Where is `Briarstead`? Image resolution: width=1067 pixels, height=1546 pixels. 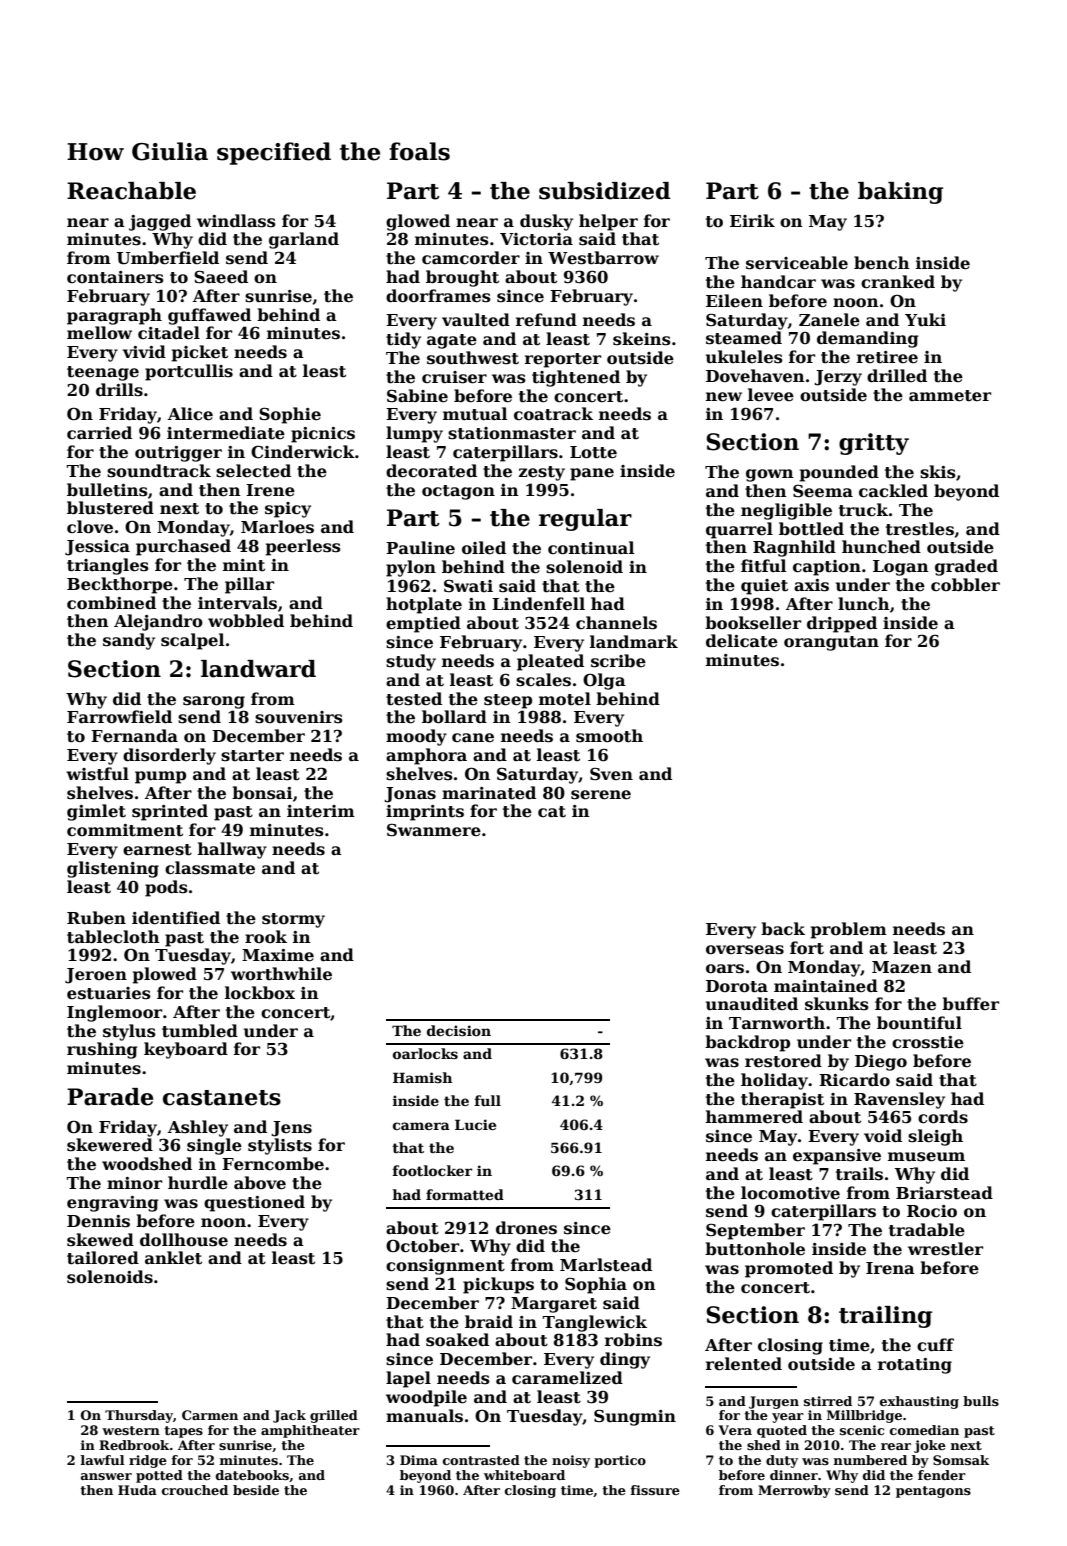 Briarstead is located at coordinates (944, 1193).
